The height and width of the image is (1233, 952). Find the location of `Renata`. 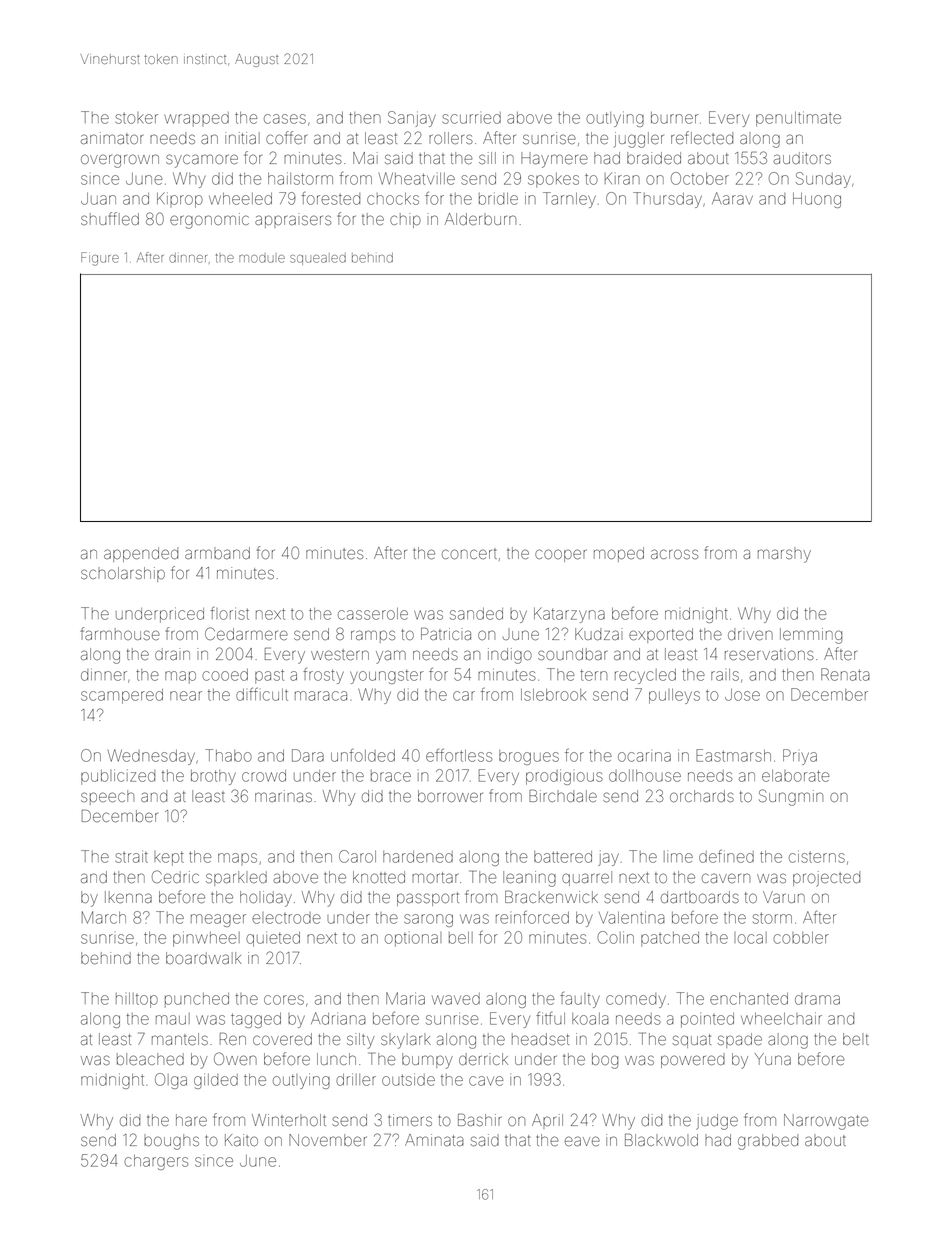

Renata is located at coordinates (845, 674).
